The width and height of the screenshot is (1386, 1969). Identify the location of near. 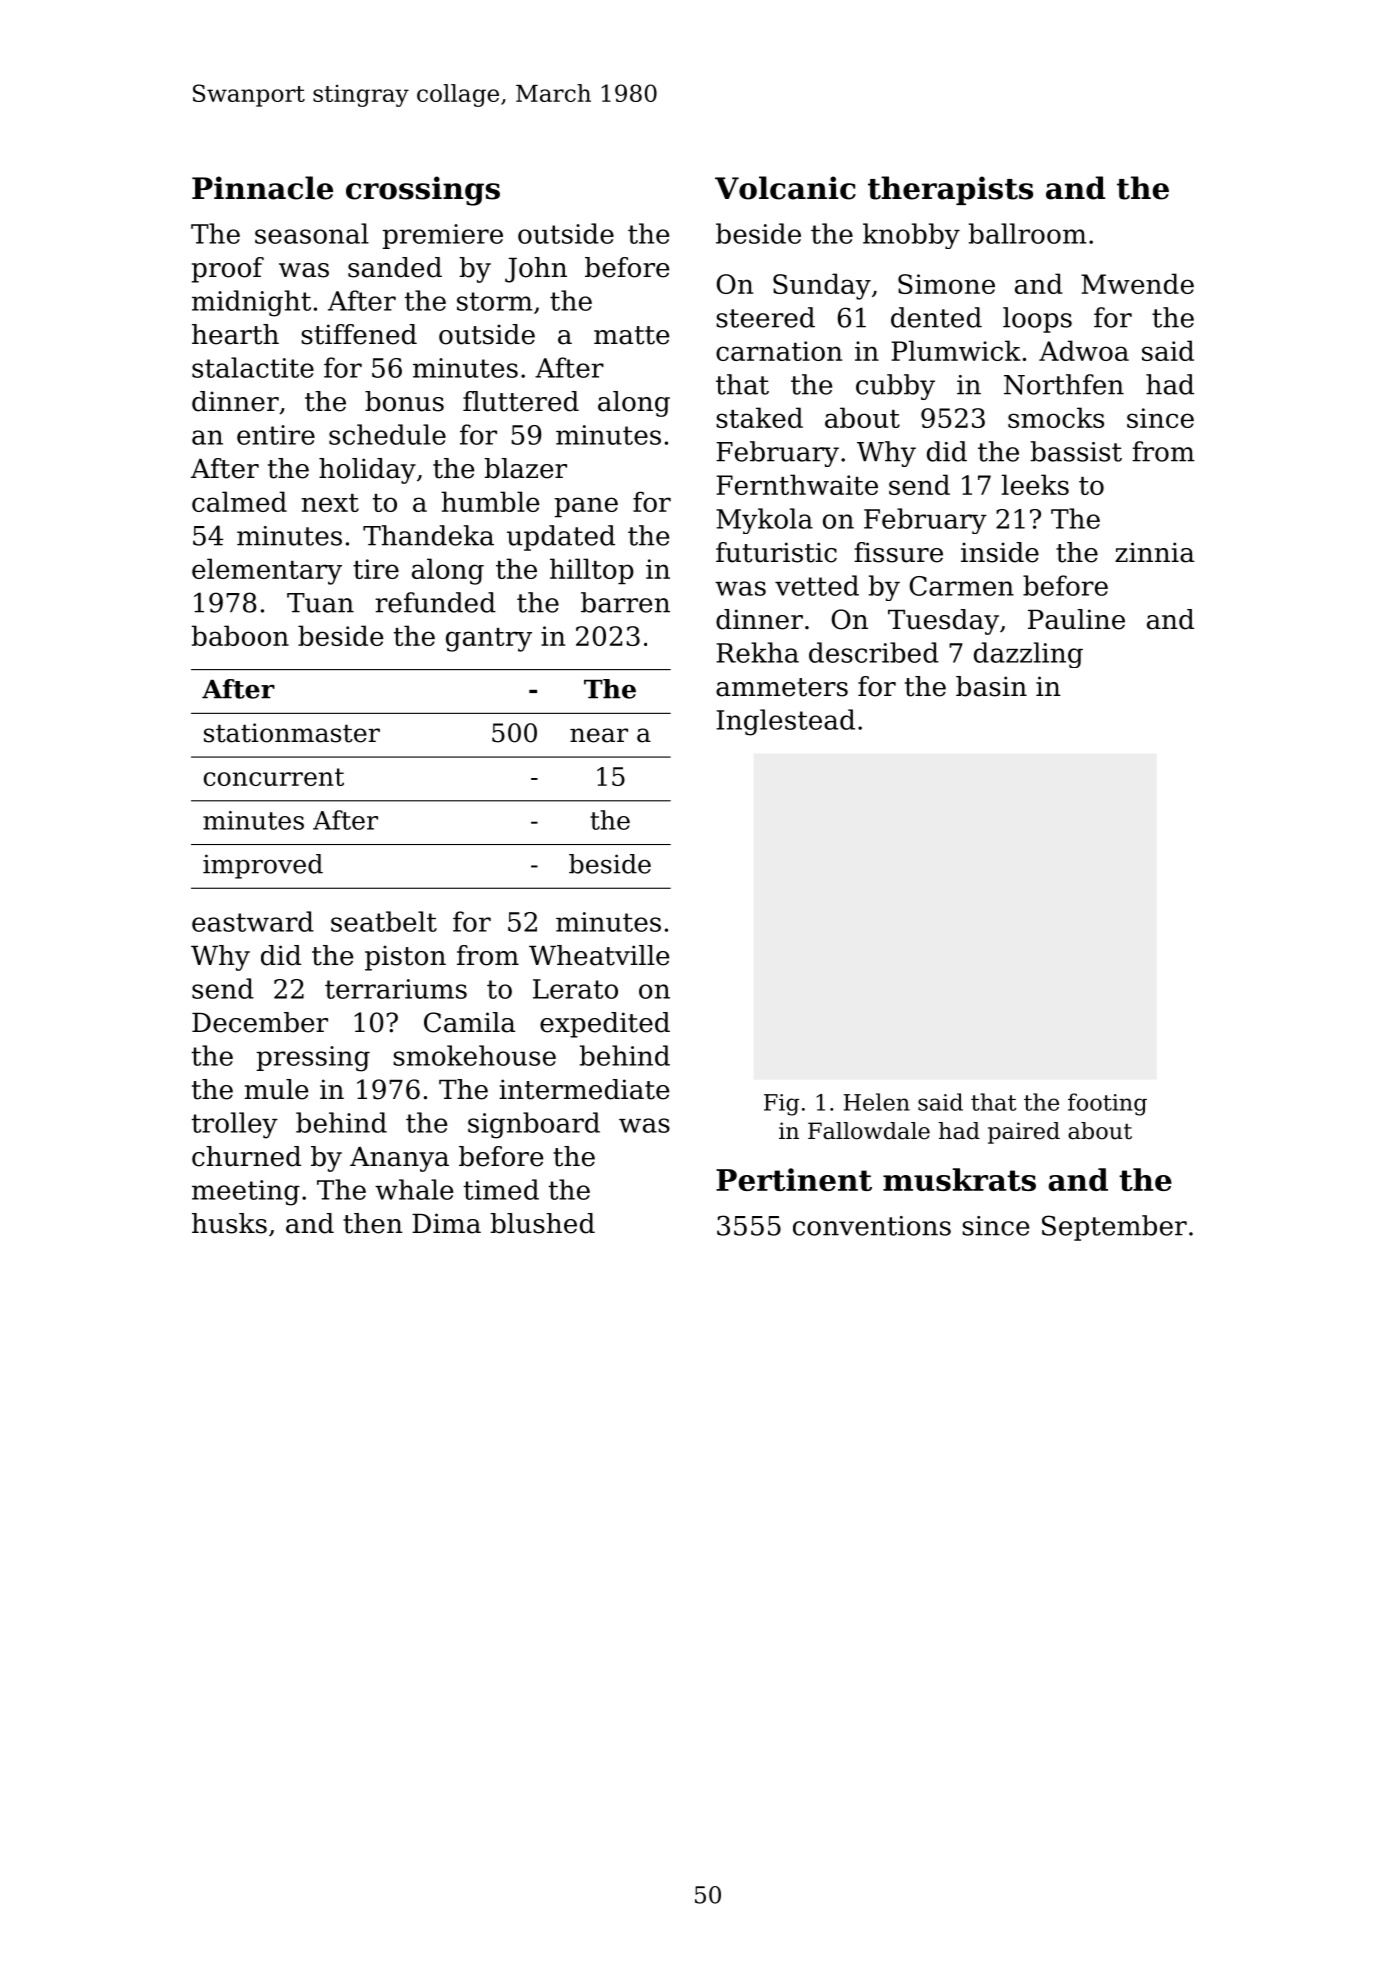
(599, 735).
